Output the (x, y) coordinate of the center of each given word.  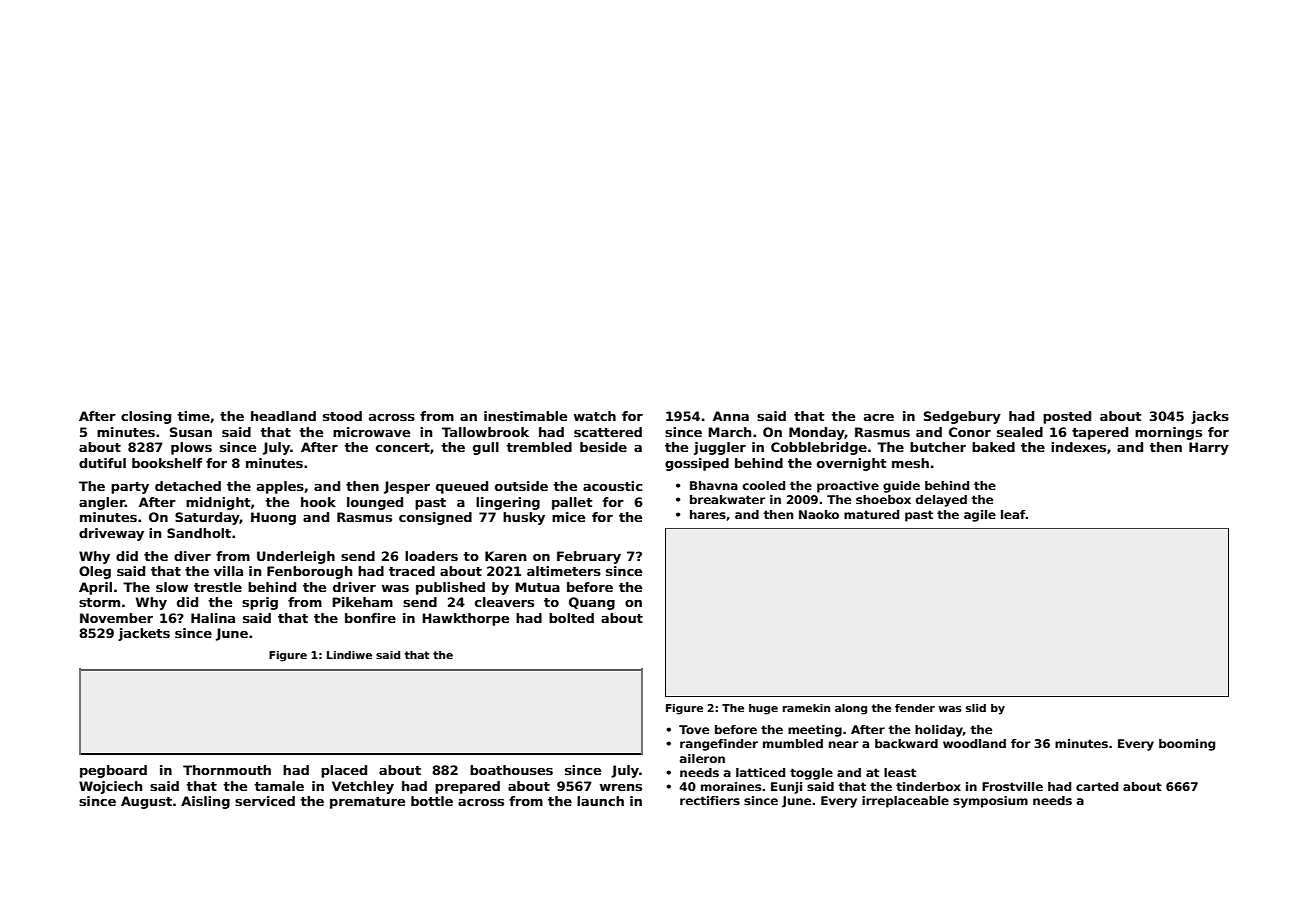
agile (980, 516)
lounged (375, 503)
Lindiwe (349, 655)
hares (708, 514)
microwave (371, 432)
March (729, 432)
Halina (213, 618)
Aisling (205, 802)
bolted (571, 618)
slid (976, 708)
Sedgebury (962, 417)
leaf (1013, 514)
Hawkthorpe (465, 619)
